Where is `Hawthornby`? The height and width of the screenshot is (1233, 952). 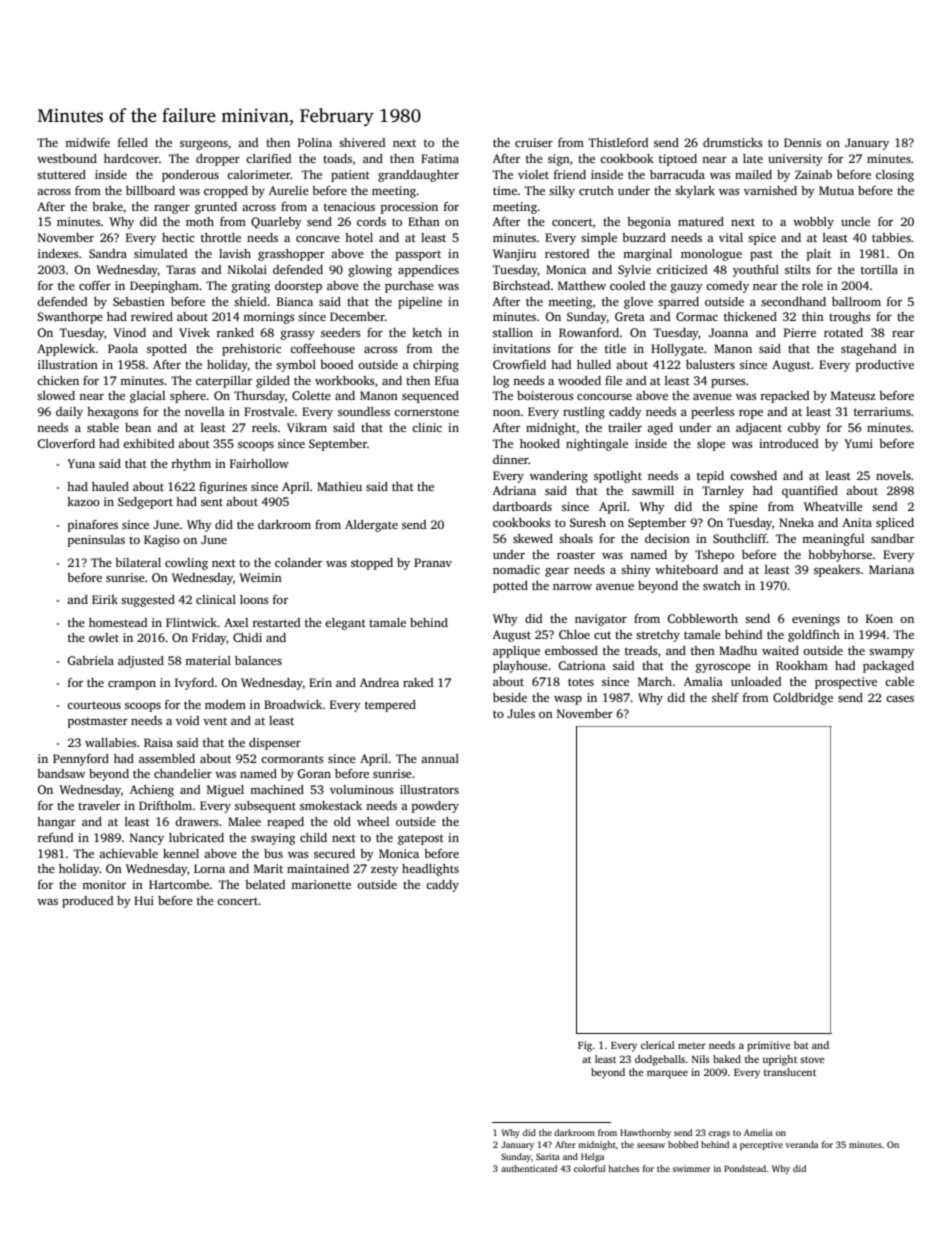 Hawthornby is located at coordinates (645, 1133).
